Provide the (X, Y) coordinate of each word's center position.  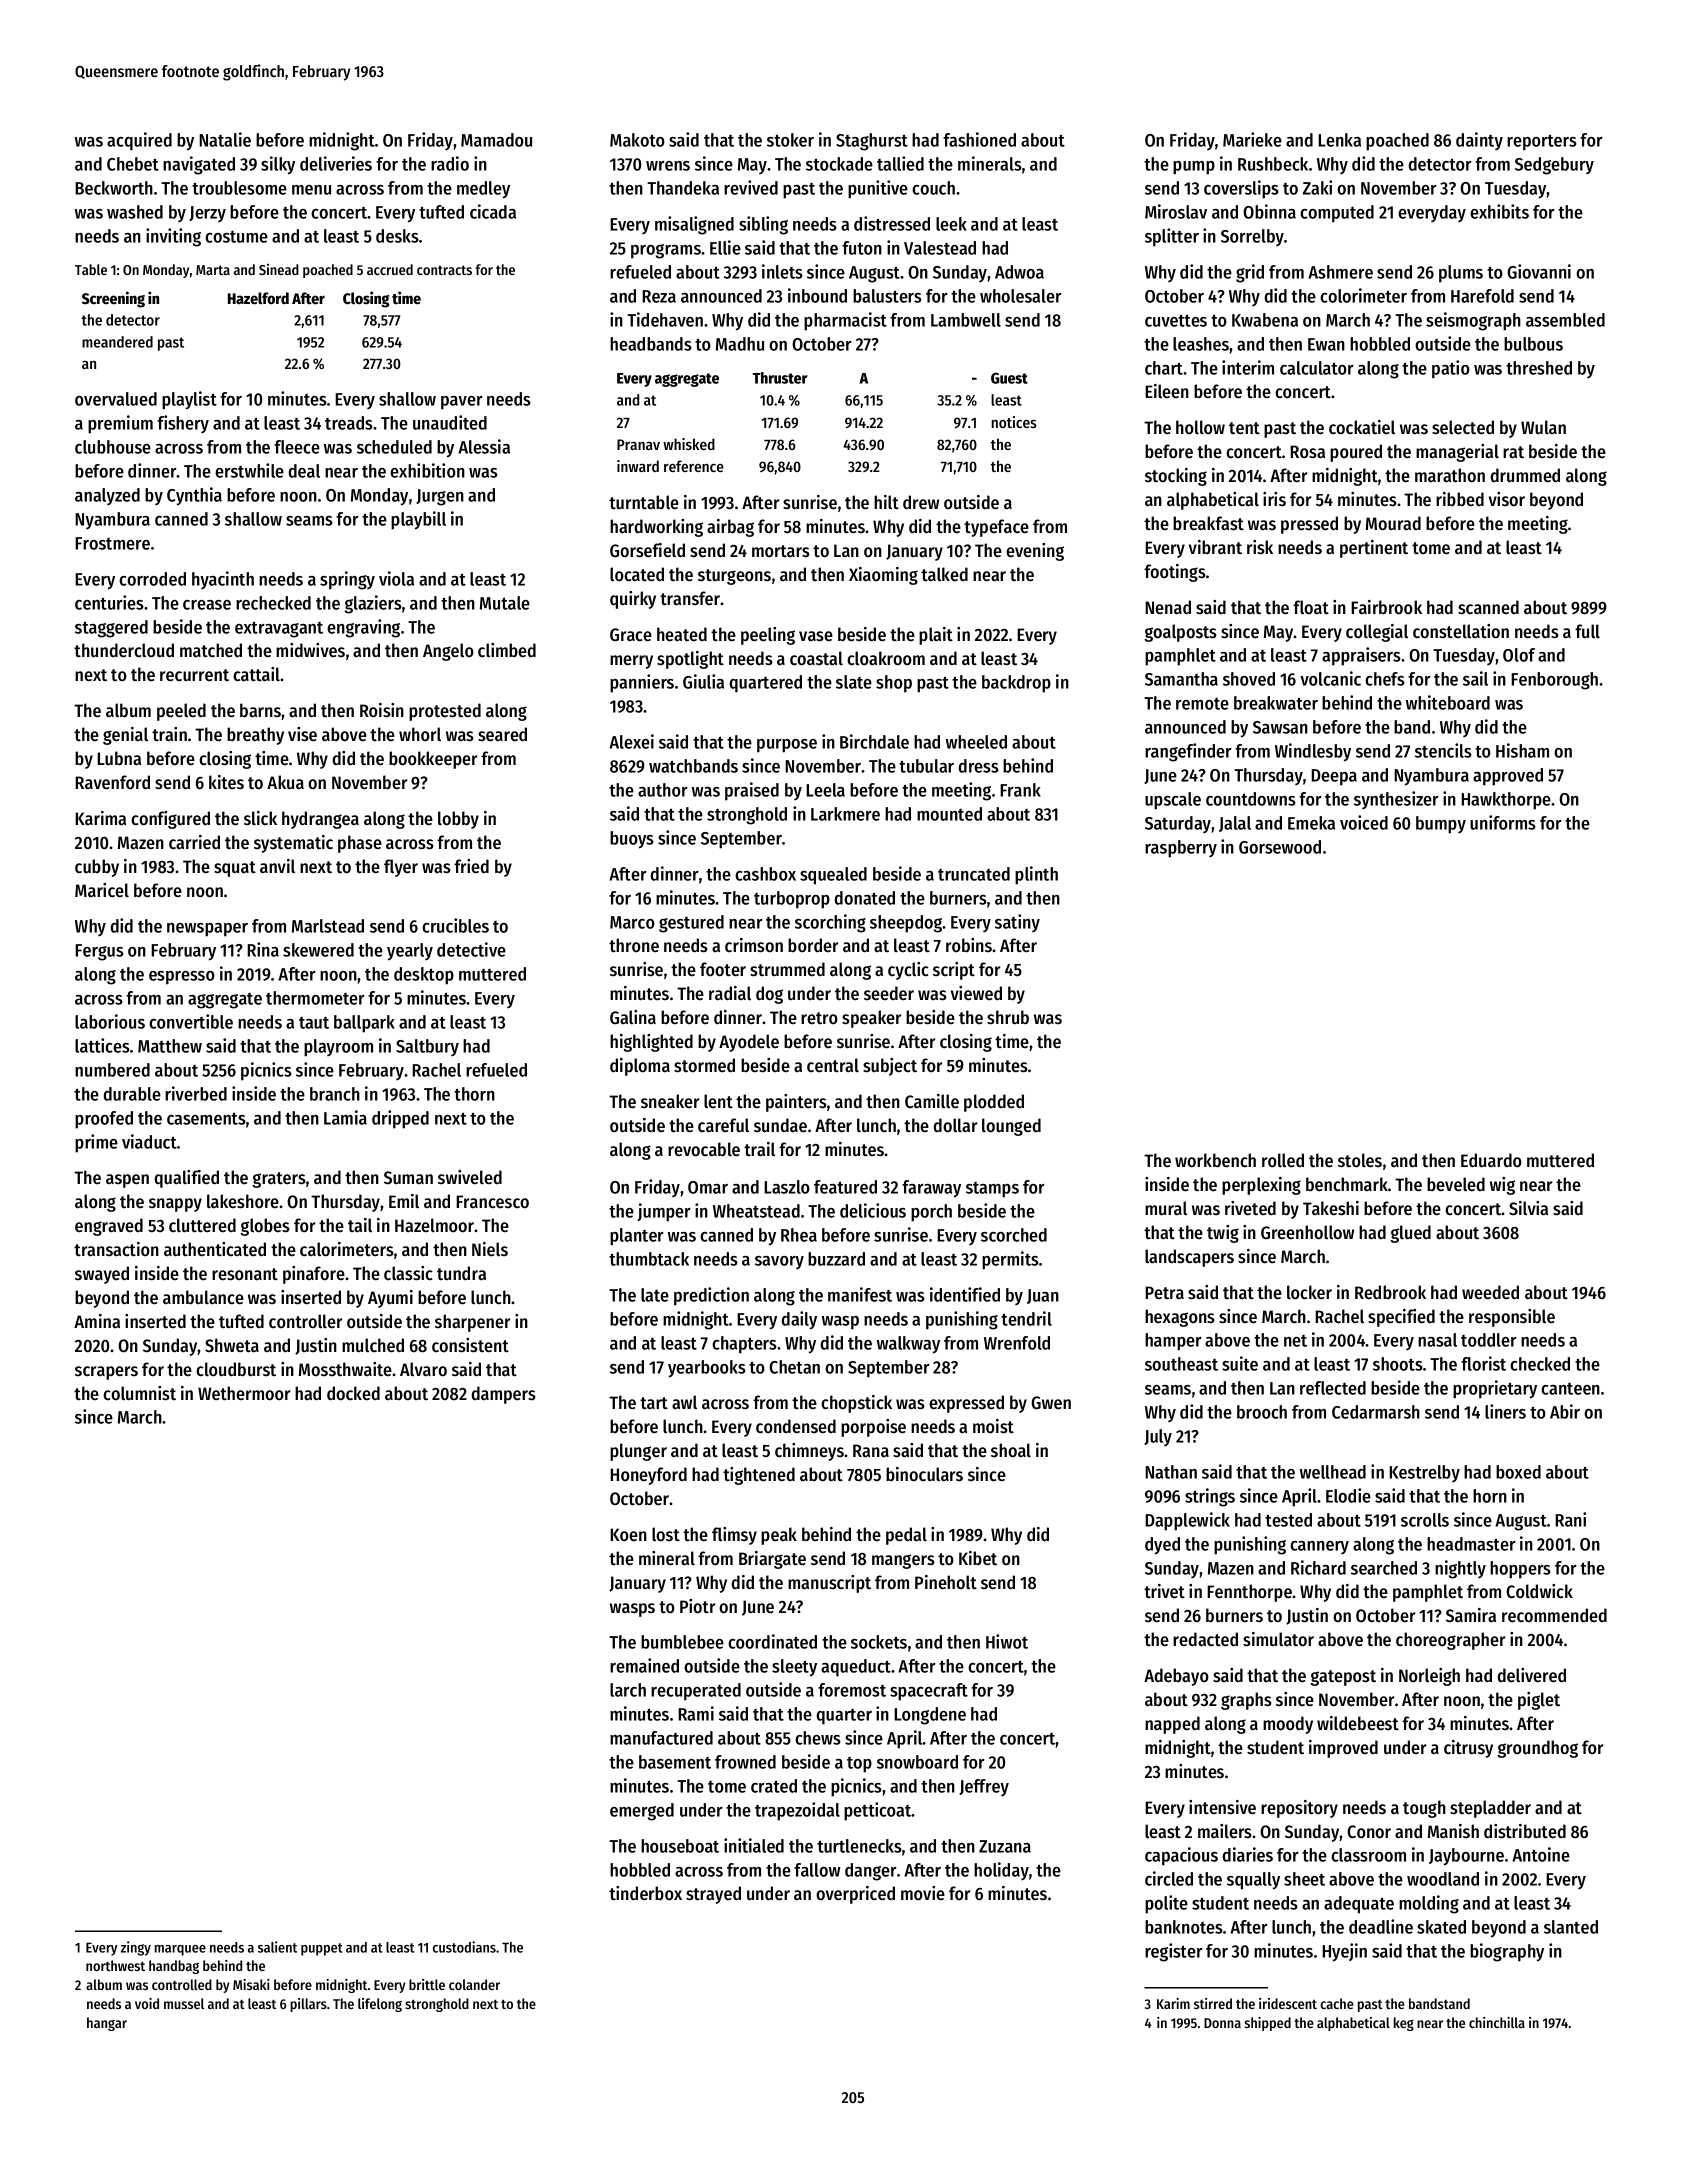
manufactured (661, 1738)
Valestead (940, 248)
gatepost (1343, 1678)
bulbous (1533, 344)
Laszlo (787, 1187)
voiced (1364, 822)
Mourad (1393, 523)
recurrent (194, 675)
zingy (136, 1948)
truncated (974, 874)
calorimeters (347, 1249)
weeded (1490, 1292)
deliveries (336, 163)
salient (277, 1947)
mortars (781, 551)
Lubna (119, 758)
